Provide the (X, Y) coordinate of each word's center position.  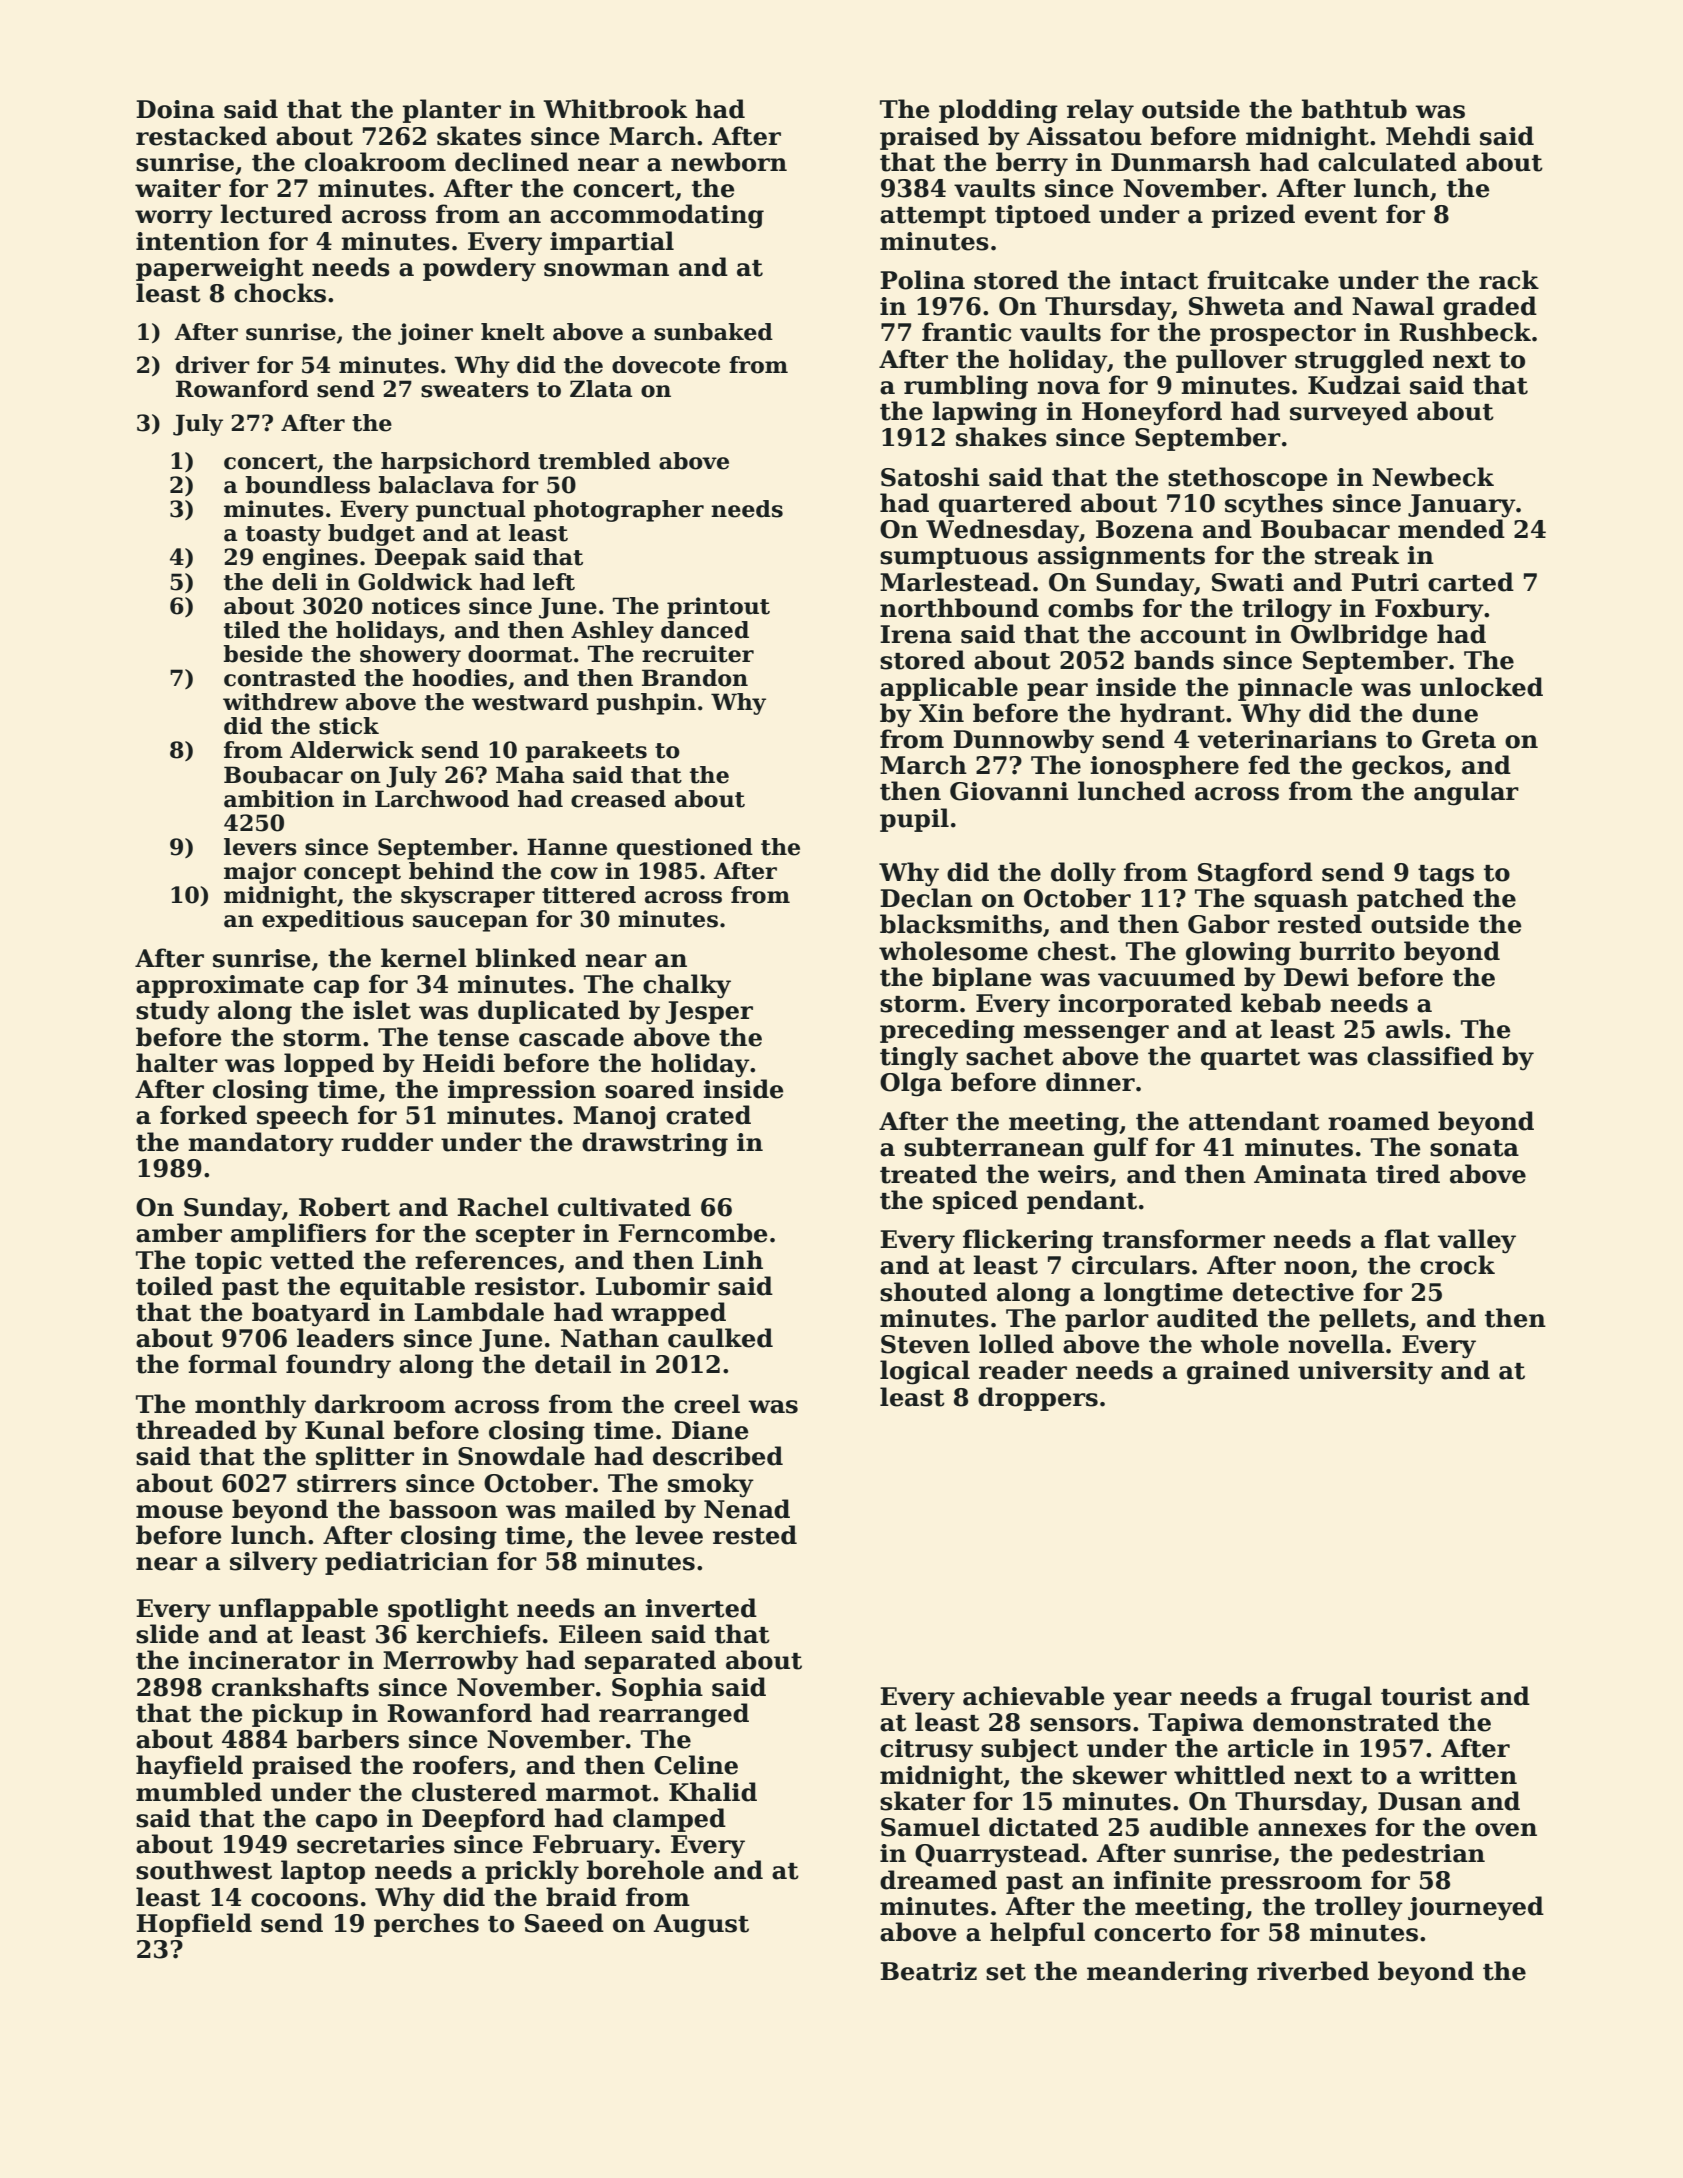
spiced (975, 1202)
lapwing (984, 413)
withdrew (280, 702)
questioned (685, 849)
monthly (250, 1406)
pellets (1364, 1320)
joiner (435, 334)
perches (426, 1925)
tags (1446, 876)
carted (1471, 582)
